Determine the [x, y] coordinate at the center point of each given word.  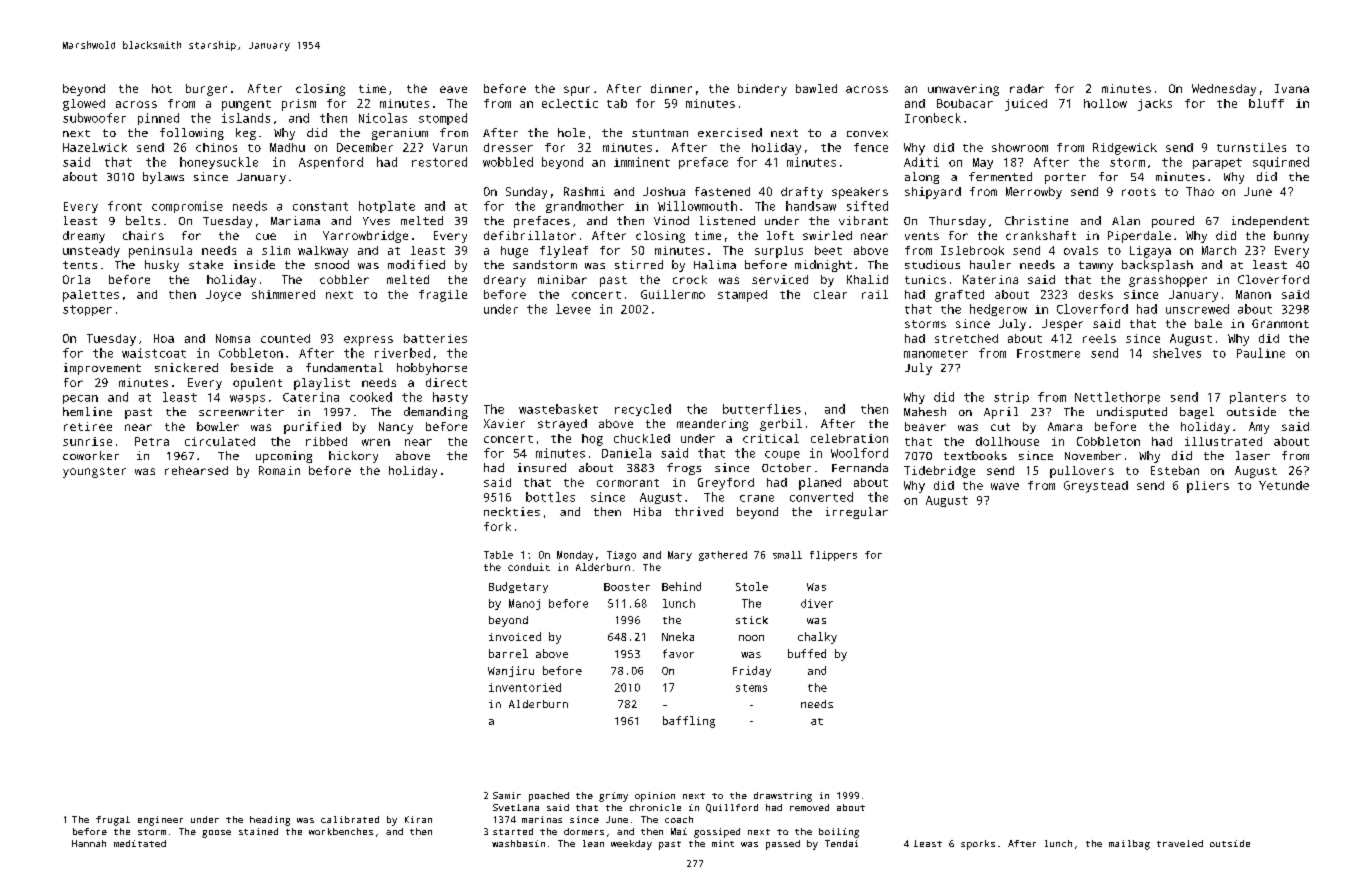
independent [1270, 222]
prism [299, 105]
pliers [1208, 487]
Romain [279, 470]
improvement [102, 369]
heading [270, 821]
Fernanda [860, 467]
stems [751, 688]
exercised [730, 132]
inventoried [525, 687]
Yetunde [1284, 485]
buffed [807, 653]
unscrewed [1197, 309]
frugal [113, 821]
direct [446, 382]
